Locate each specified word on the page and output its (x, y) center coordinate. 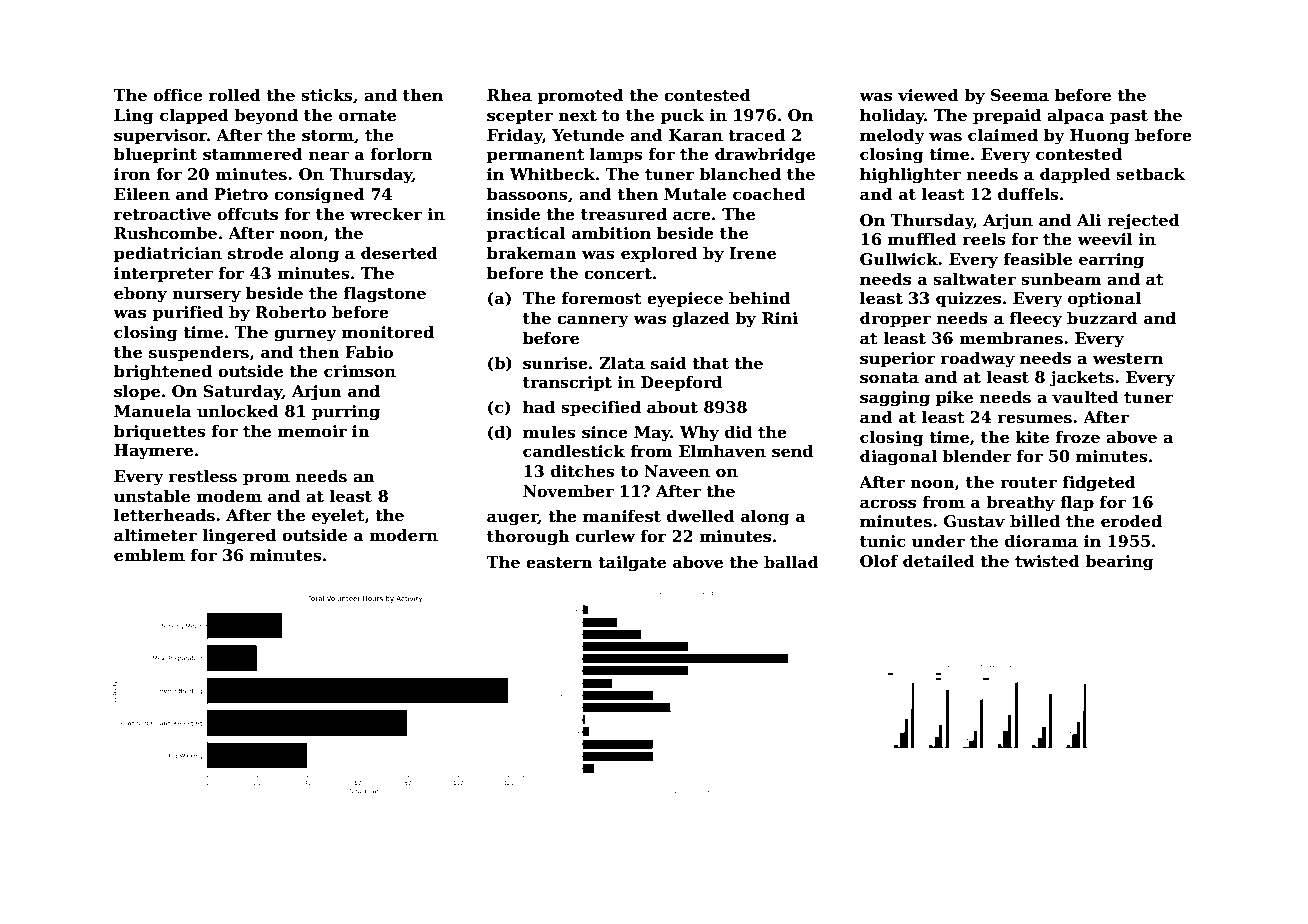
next (577, 116)
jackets (1081, 379)
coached (769, 194)
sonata (889, 378)
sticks (327, 95)
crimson (360, 371)
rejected (1143, 222)
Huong (1099, 137)
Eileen (142, 194)
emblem (149, 555)
